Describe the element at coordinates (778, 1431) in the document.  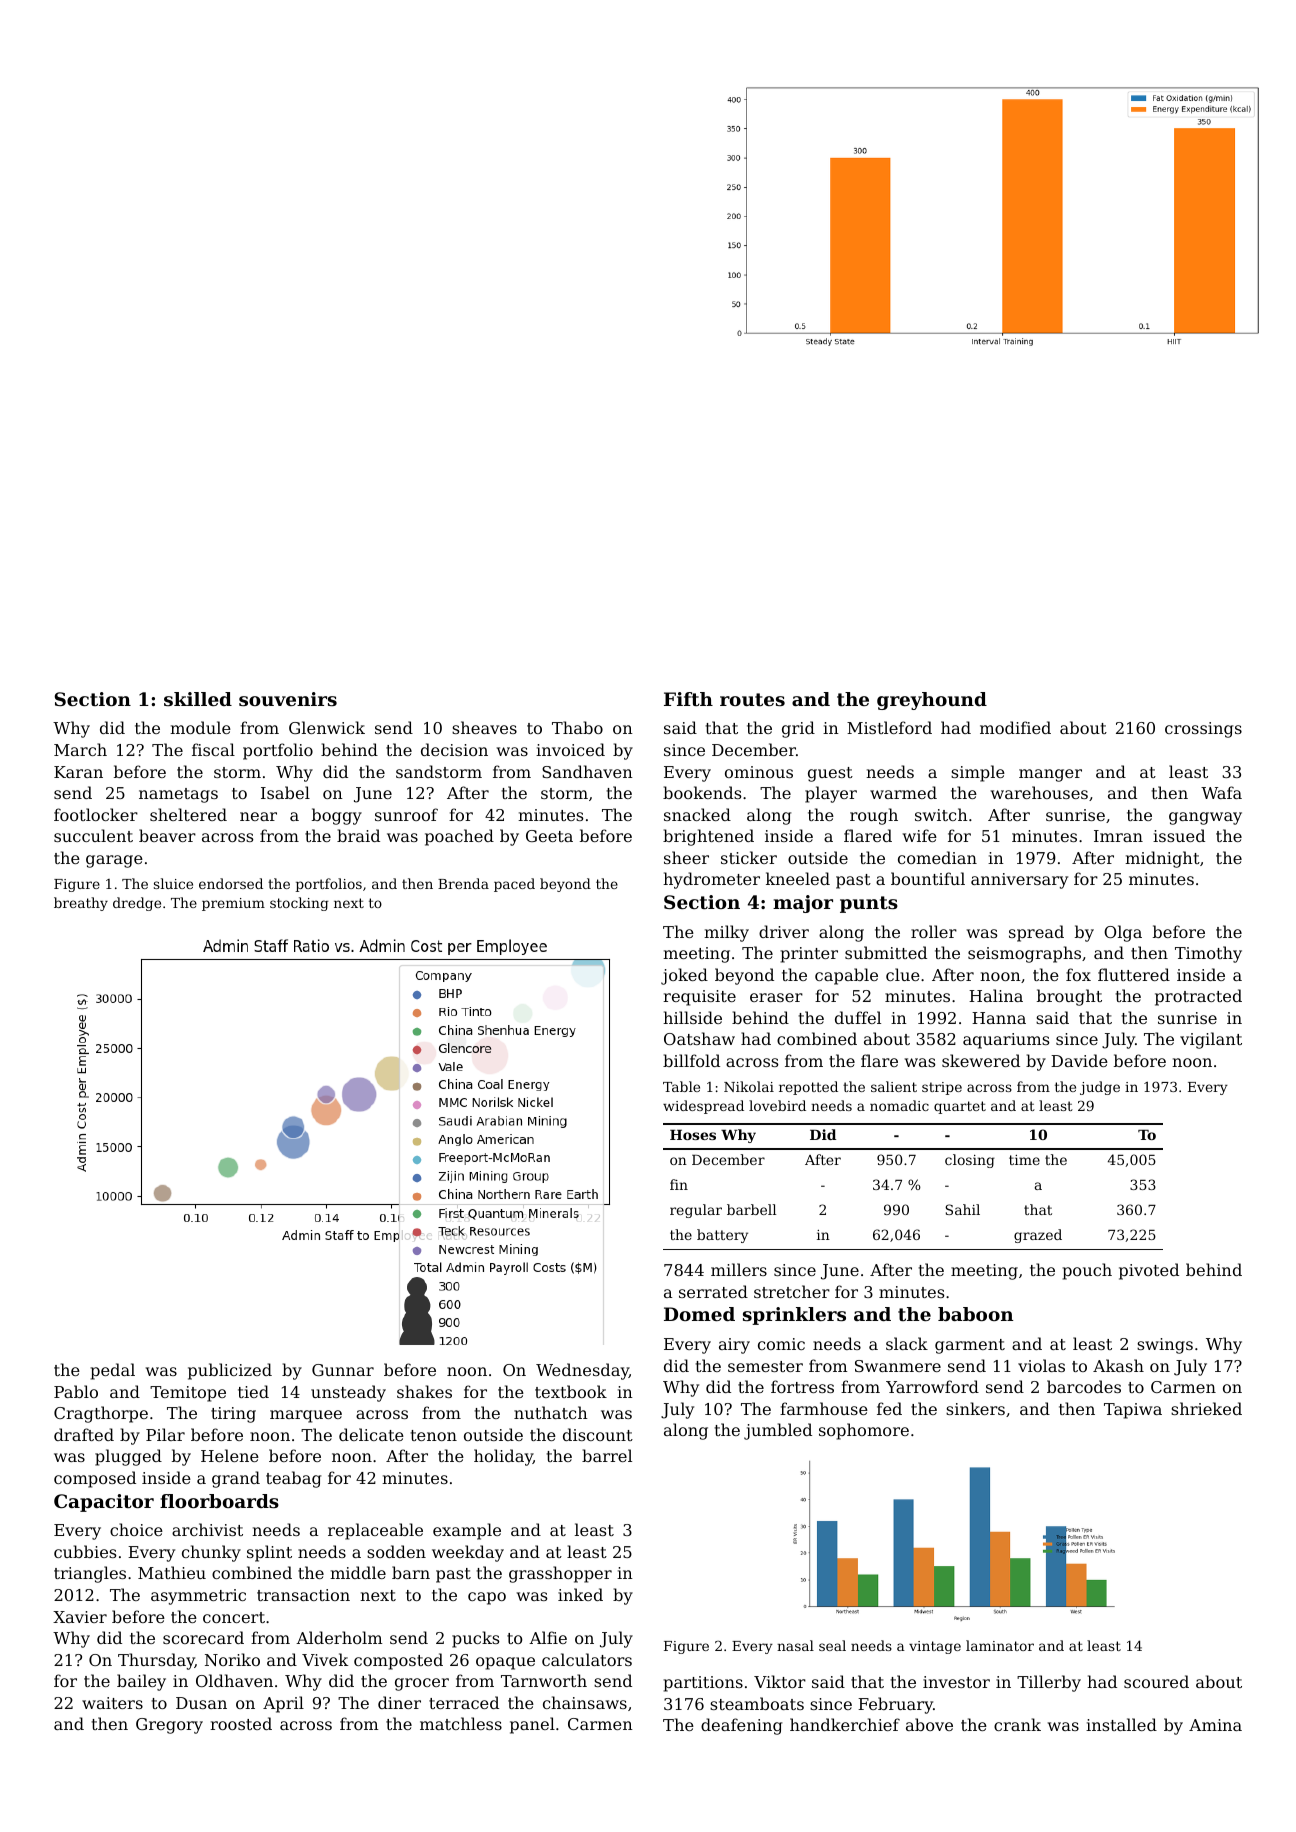
I see `jumbled` at that location.
